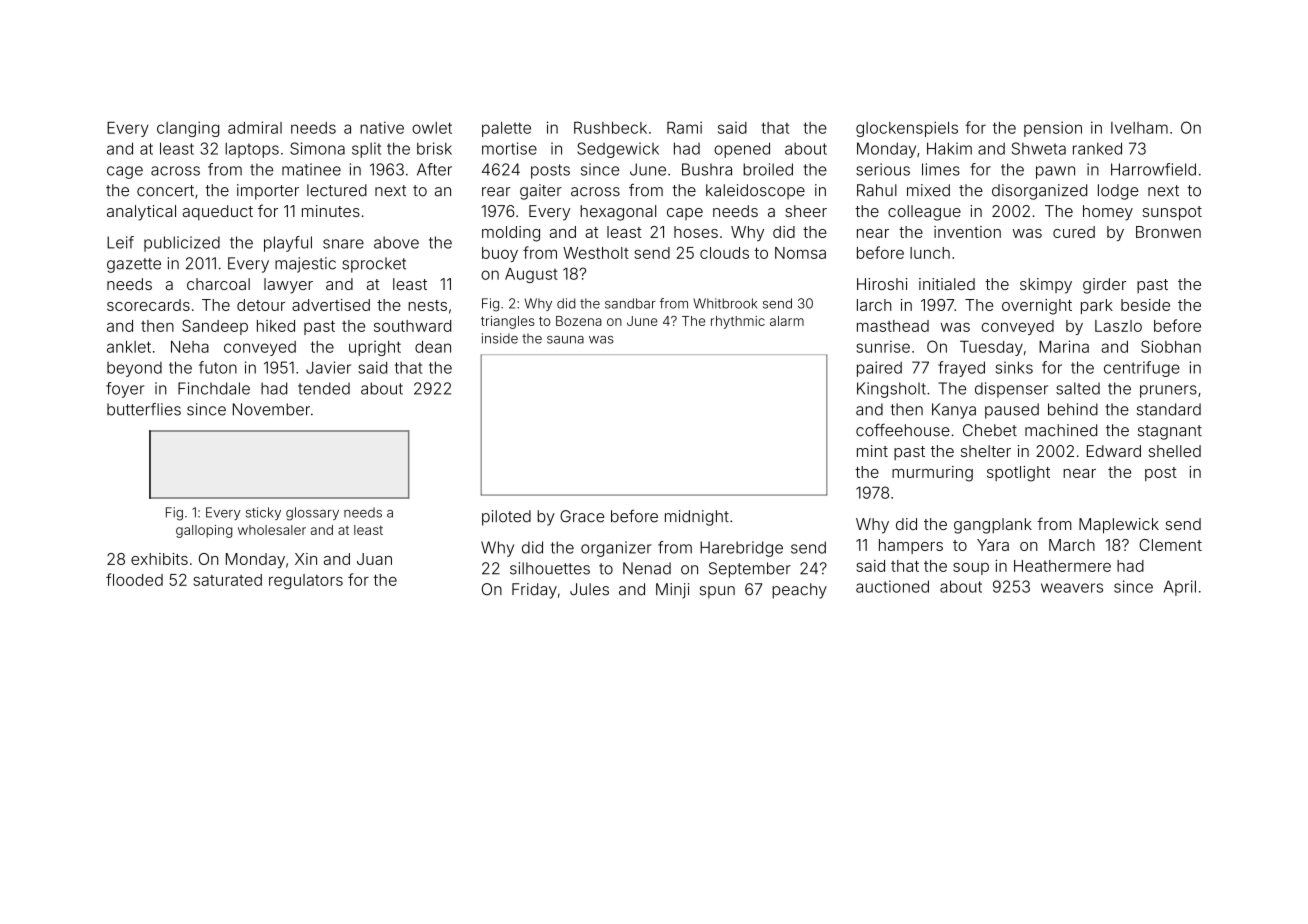 Image resolution: width=1308 pixels, height=924 pixels. Describe the element at coordinates (685, 214) in the document. I see `cape` at that location.
